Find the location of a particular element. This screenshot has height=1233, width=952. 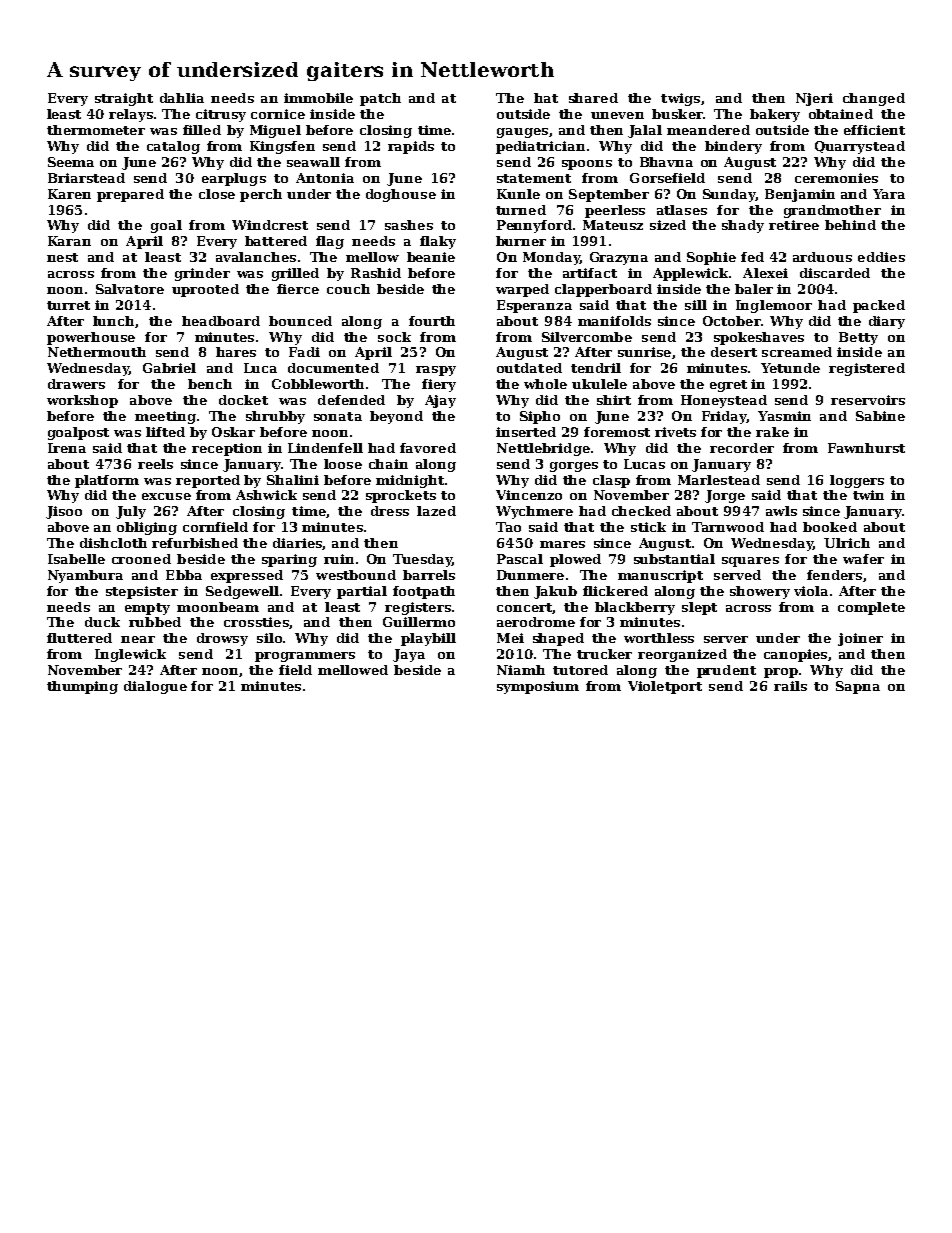

Njeri is located at coordinates (814, 99).
